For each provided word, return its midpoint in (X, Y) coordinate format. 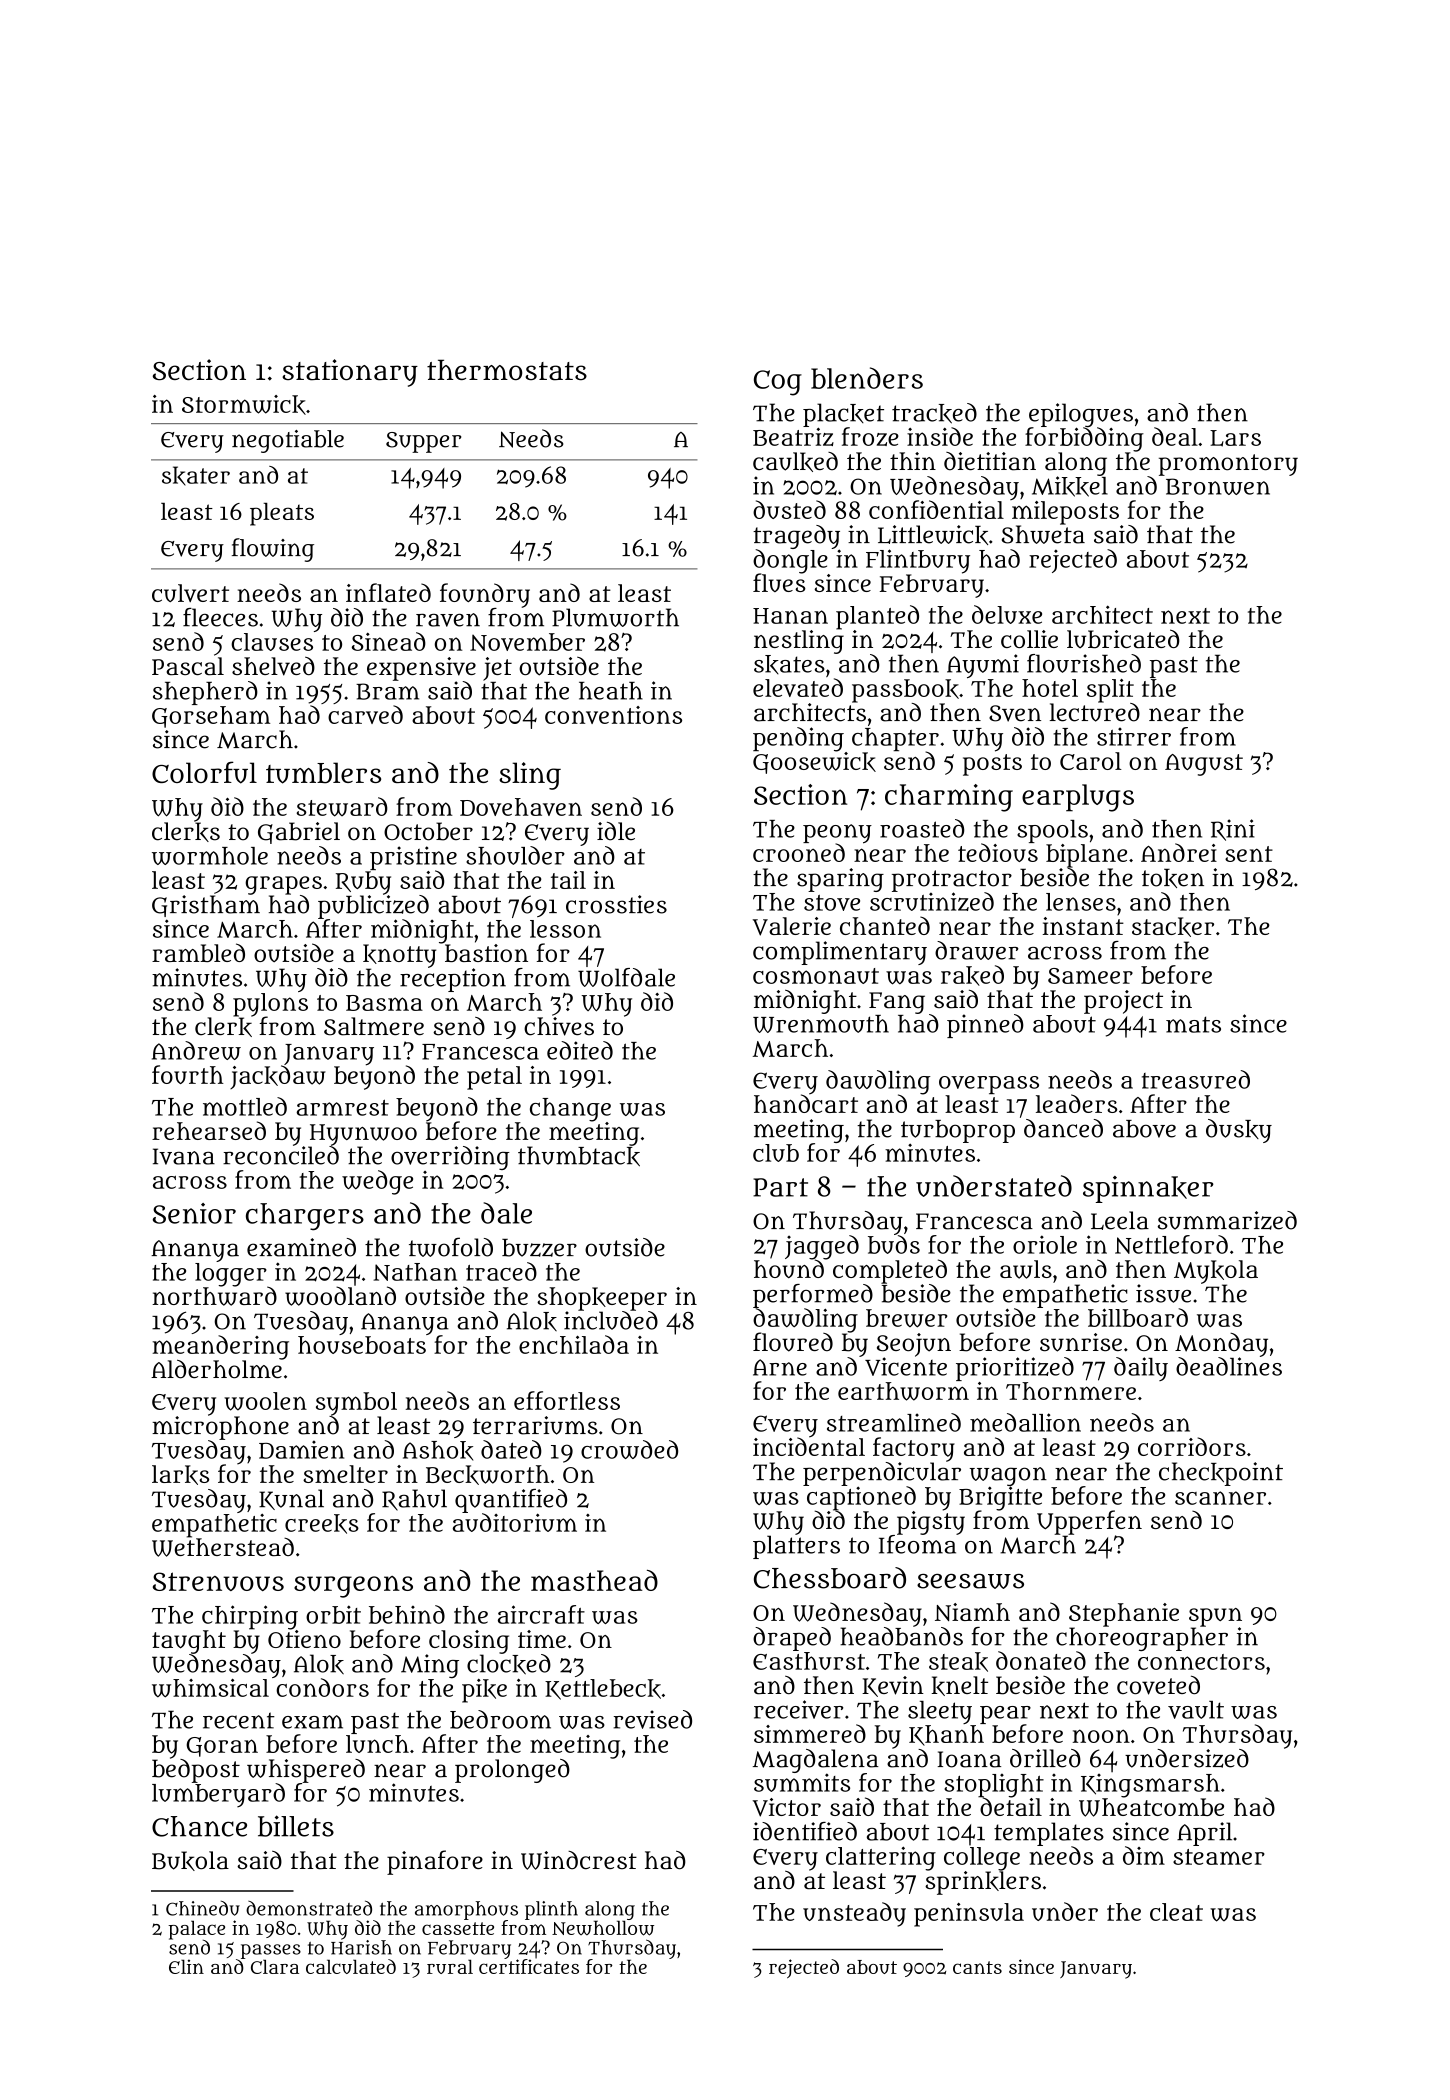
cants (977, 1967)
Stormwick (244, 405)
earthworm (903, 1391)
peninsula (969, 1915)
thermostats (507, 370)
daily (1141, 1369)
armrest (342, 1107)
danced (1063, 1128)
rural (450, 1967)
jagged (822, 1247)
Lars (1235, 438)
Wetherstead (223, 1547)
